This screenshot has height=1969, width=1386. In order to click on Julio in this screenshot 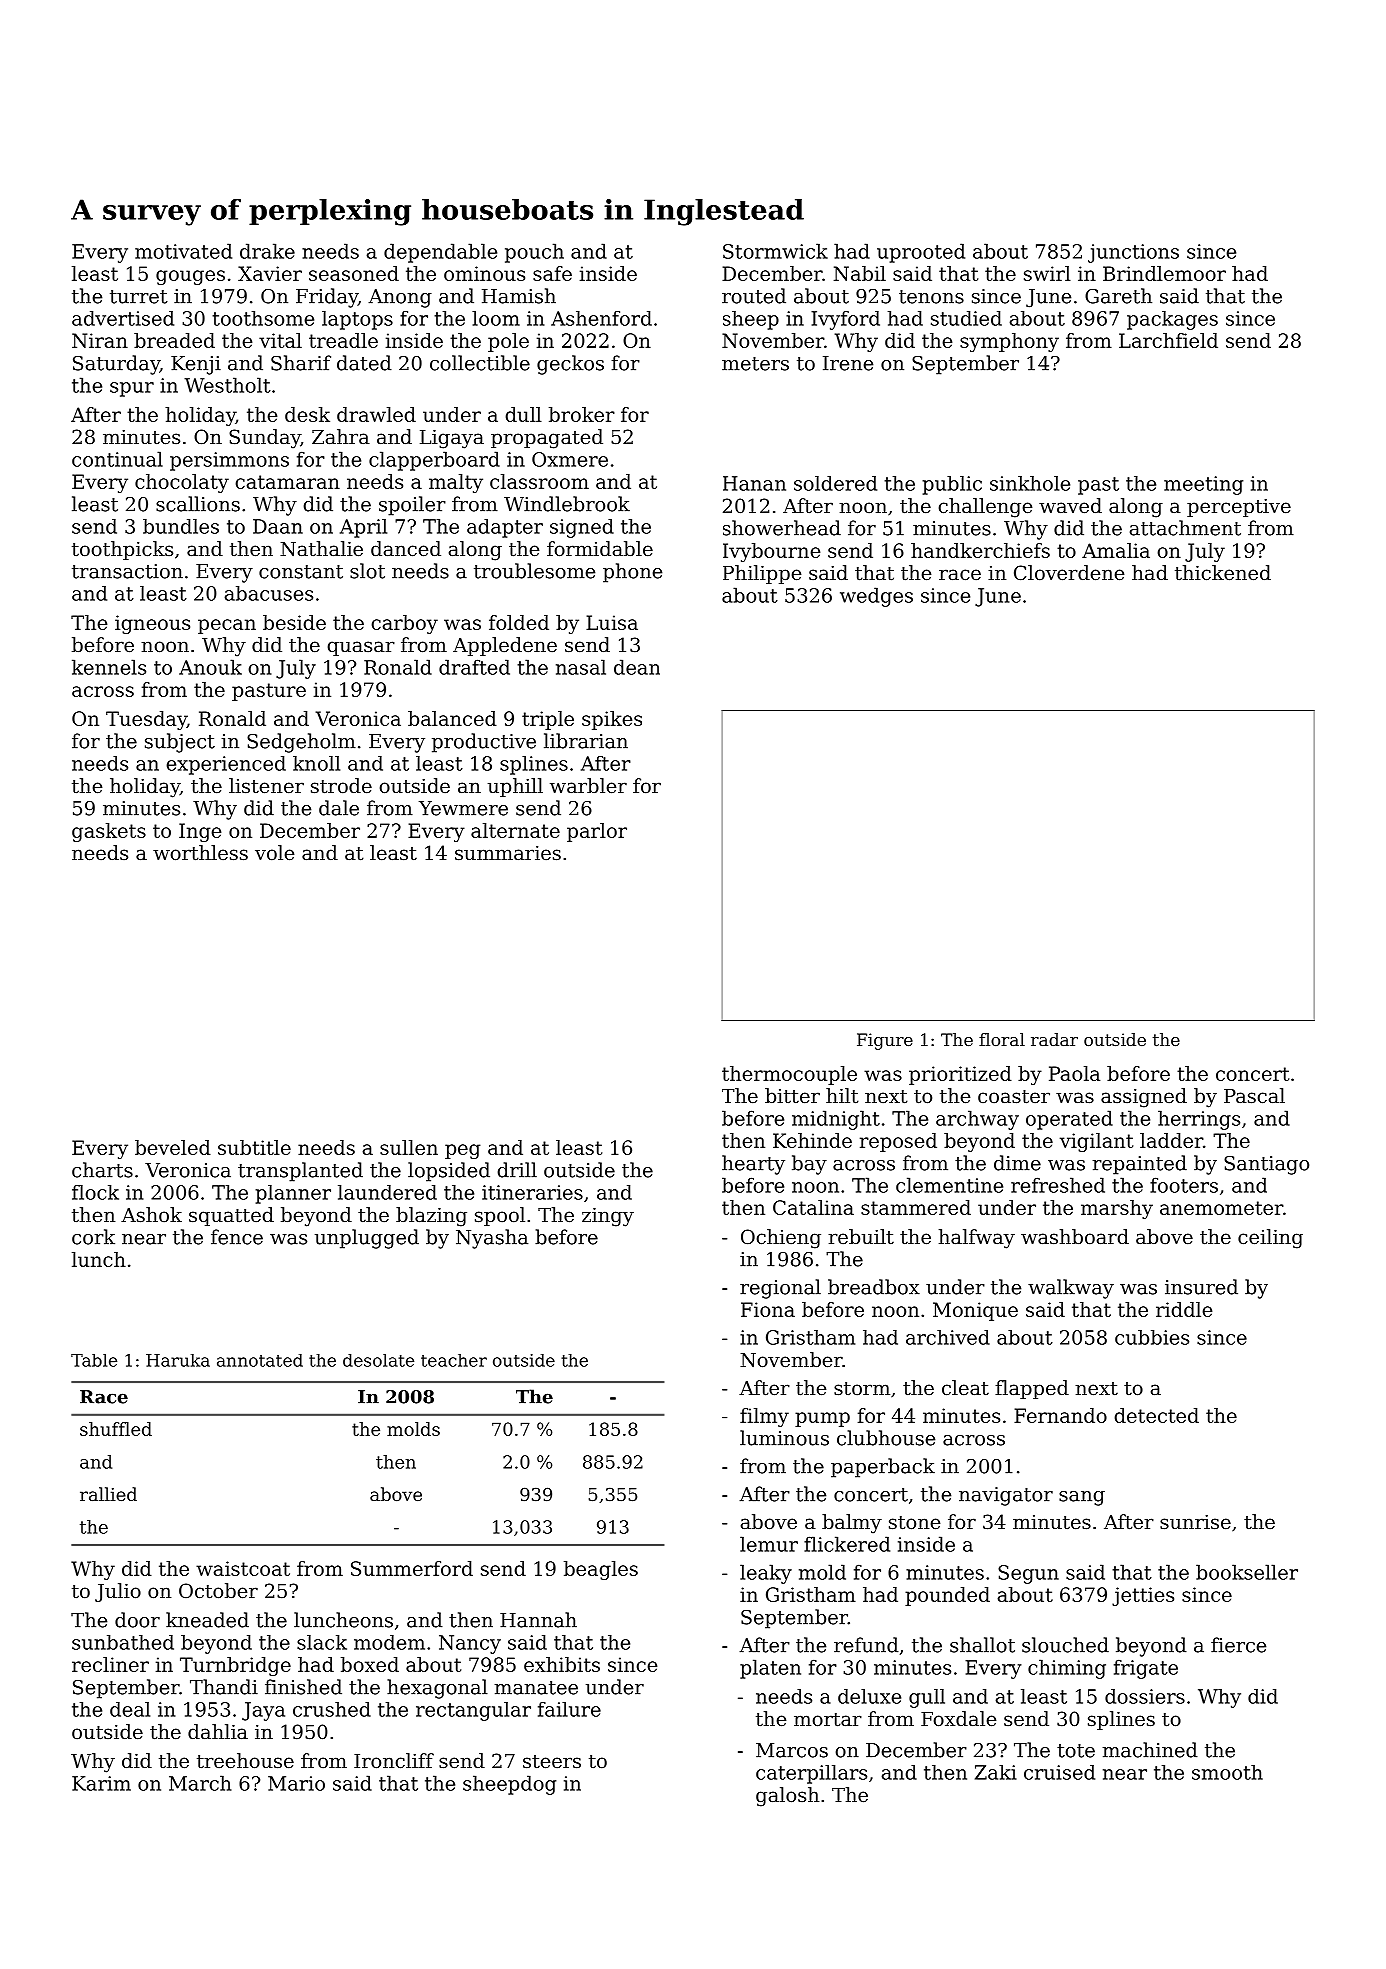, I will do `click(118, 1592)`.
